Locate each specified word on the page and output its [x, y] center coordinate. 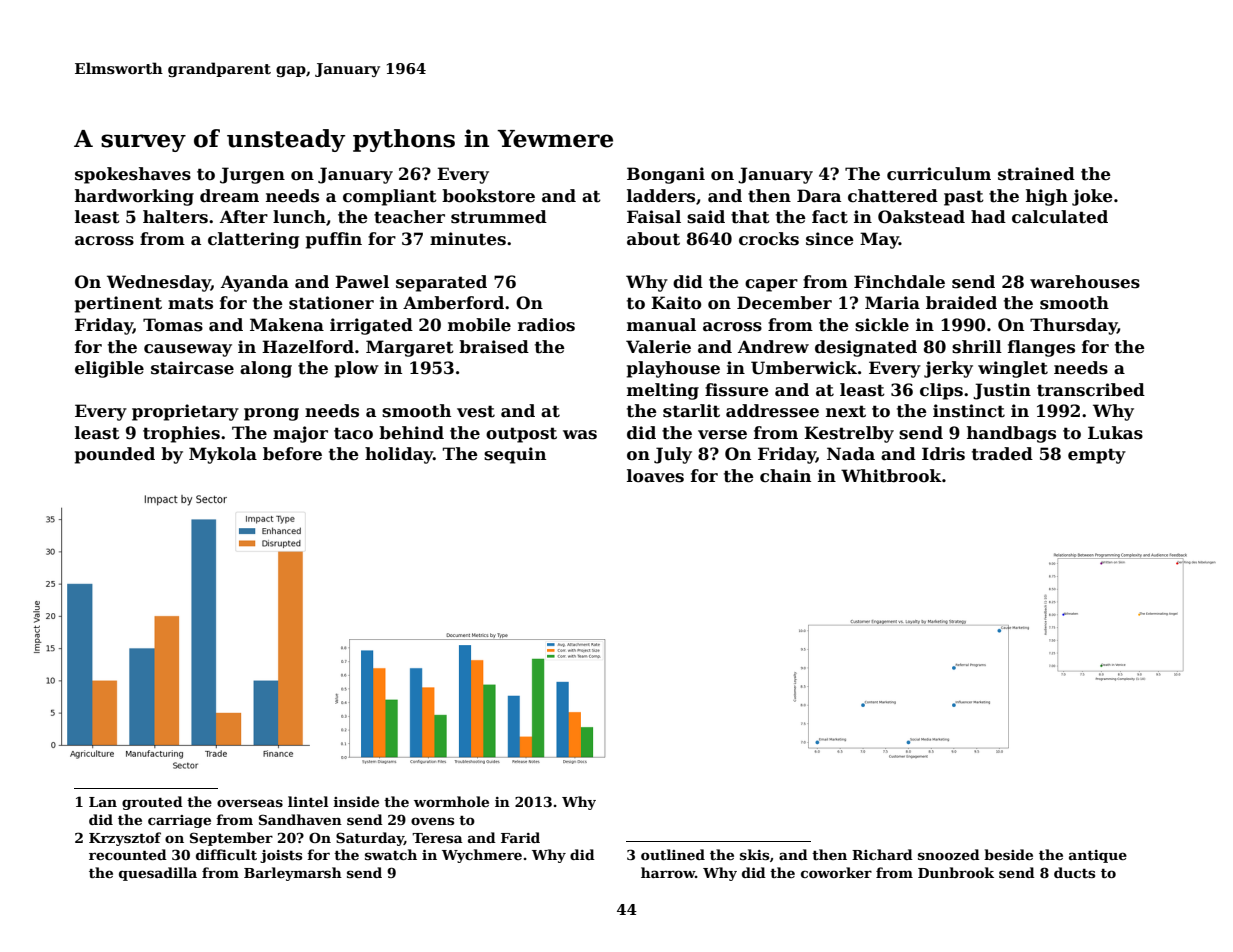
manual [661, 325]
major [300, 434]
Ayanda [255, 283]
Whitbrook [891, 476]
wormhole [451, 801]
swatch [391, 854]
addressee [772, 411]
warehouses [1085, 282]
